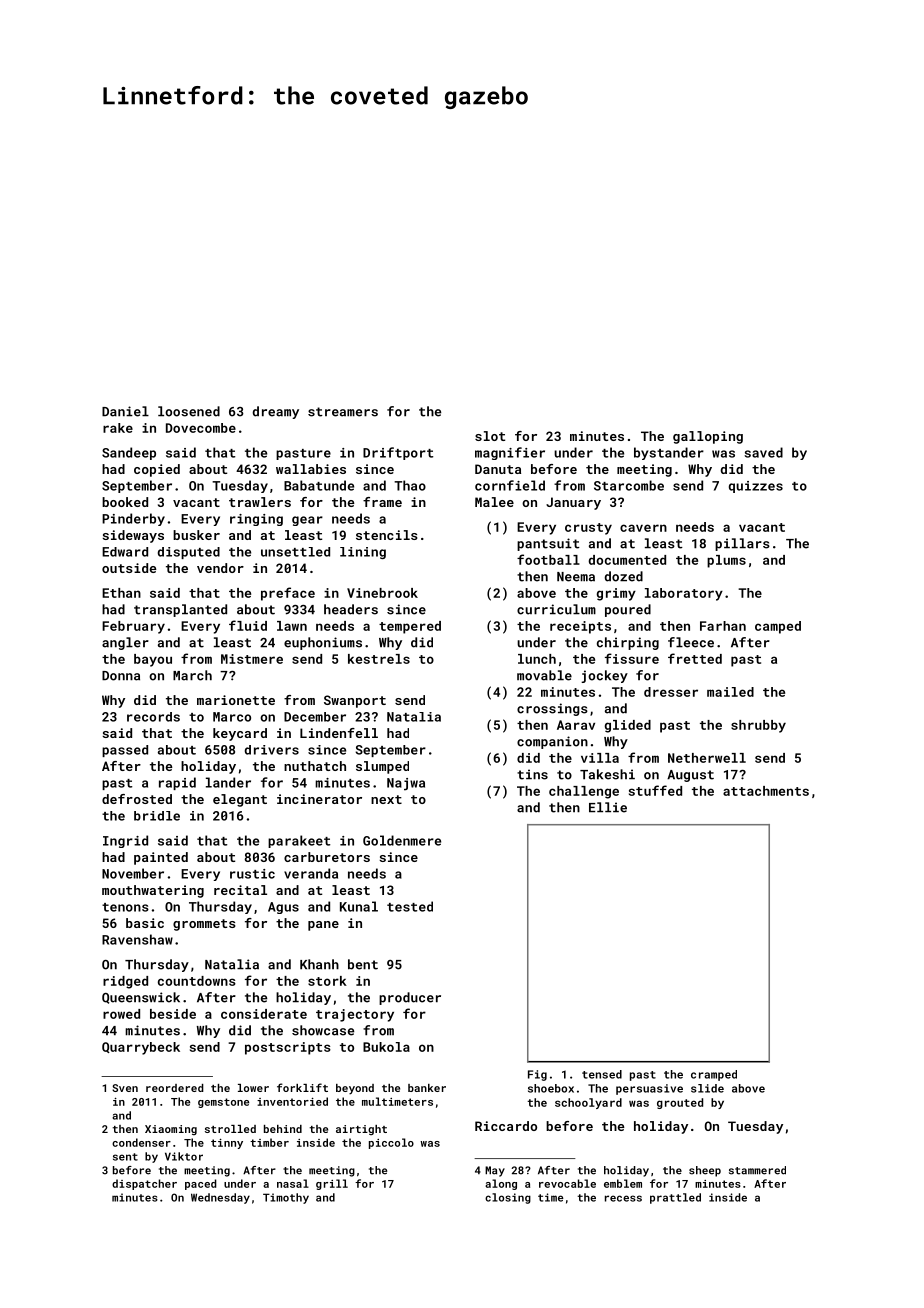  Describe the element at coordinates (537, 1075) in the image. I see `Fig` at that location.
